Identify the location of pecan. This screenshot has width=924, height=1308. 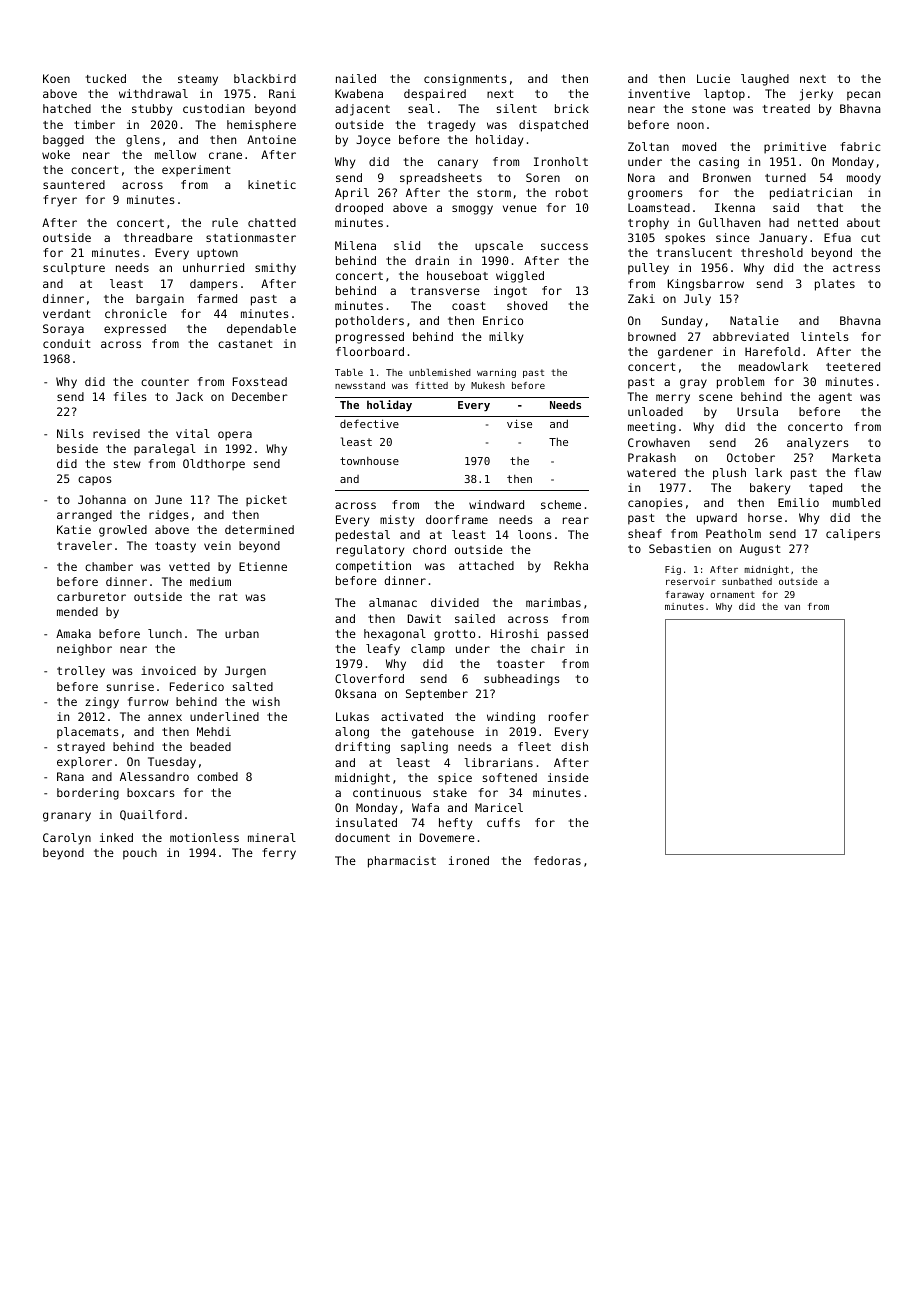
(863, 96).
